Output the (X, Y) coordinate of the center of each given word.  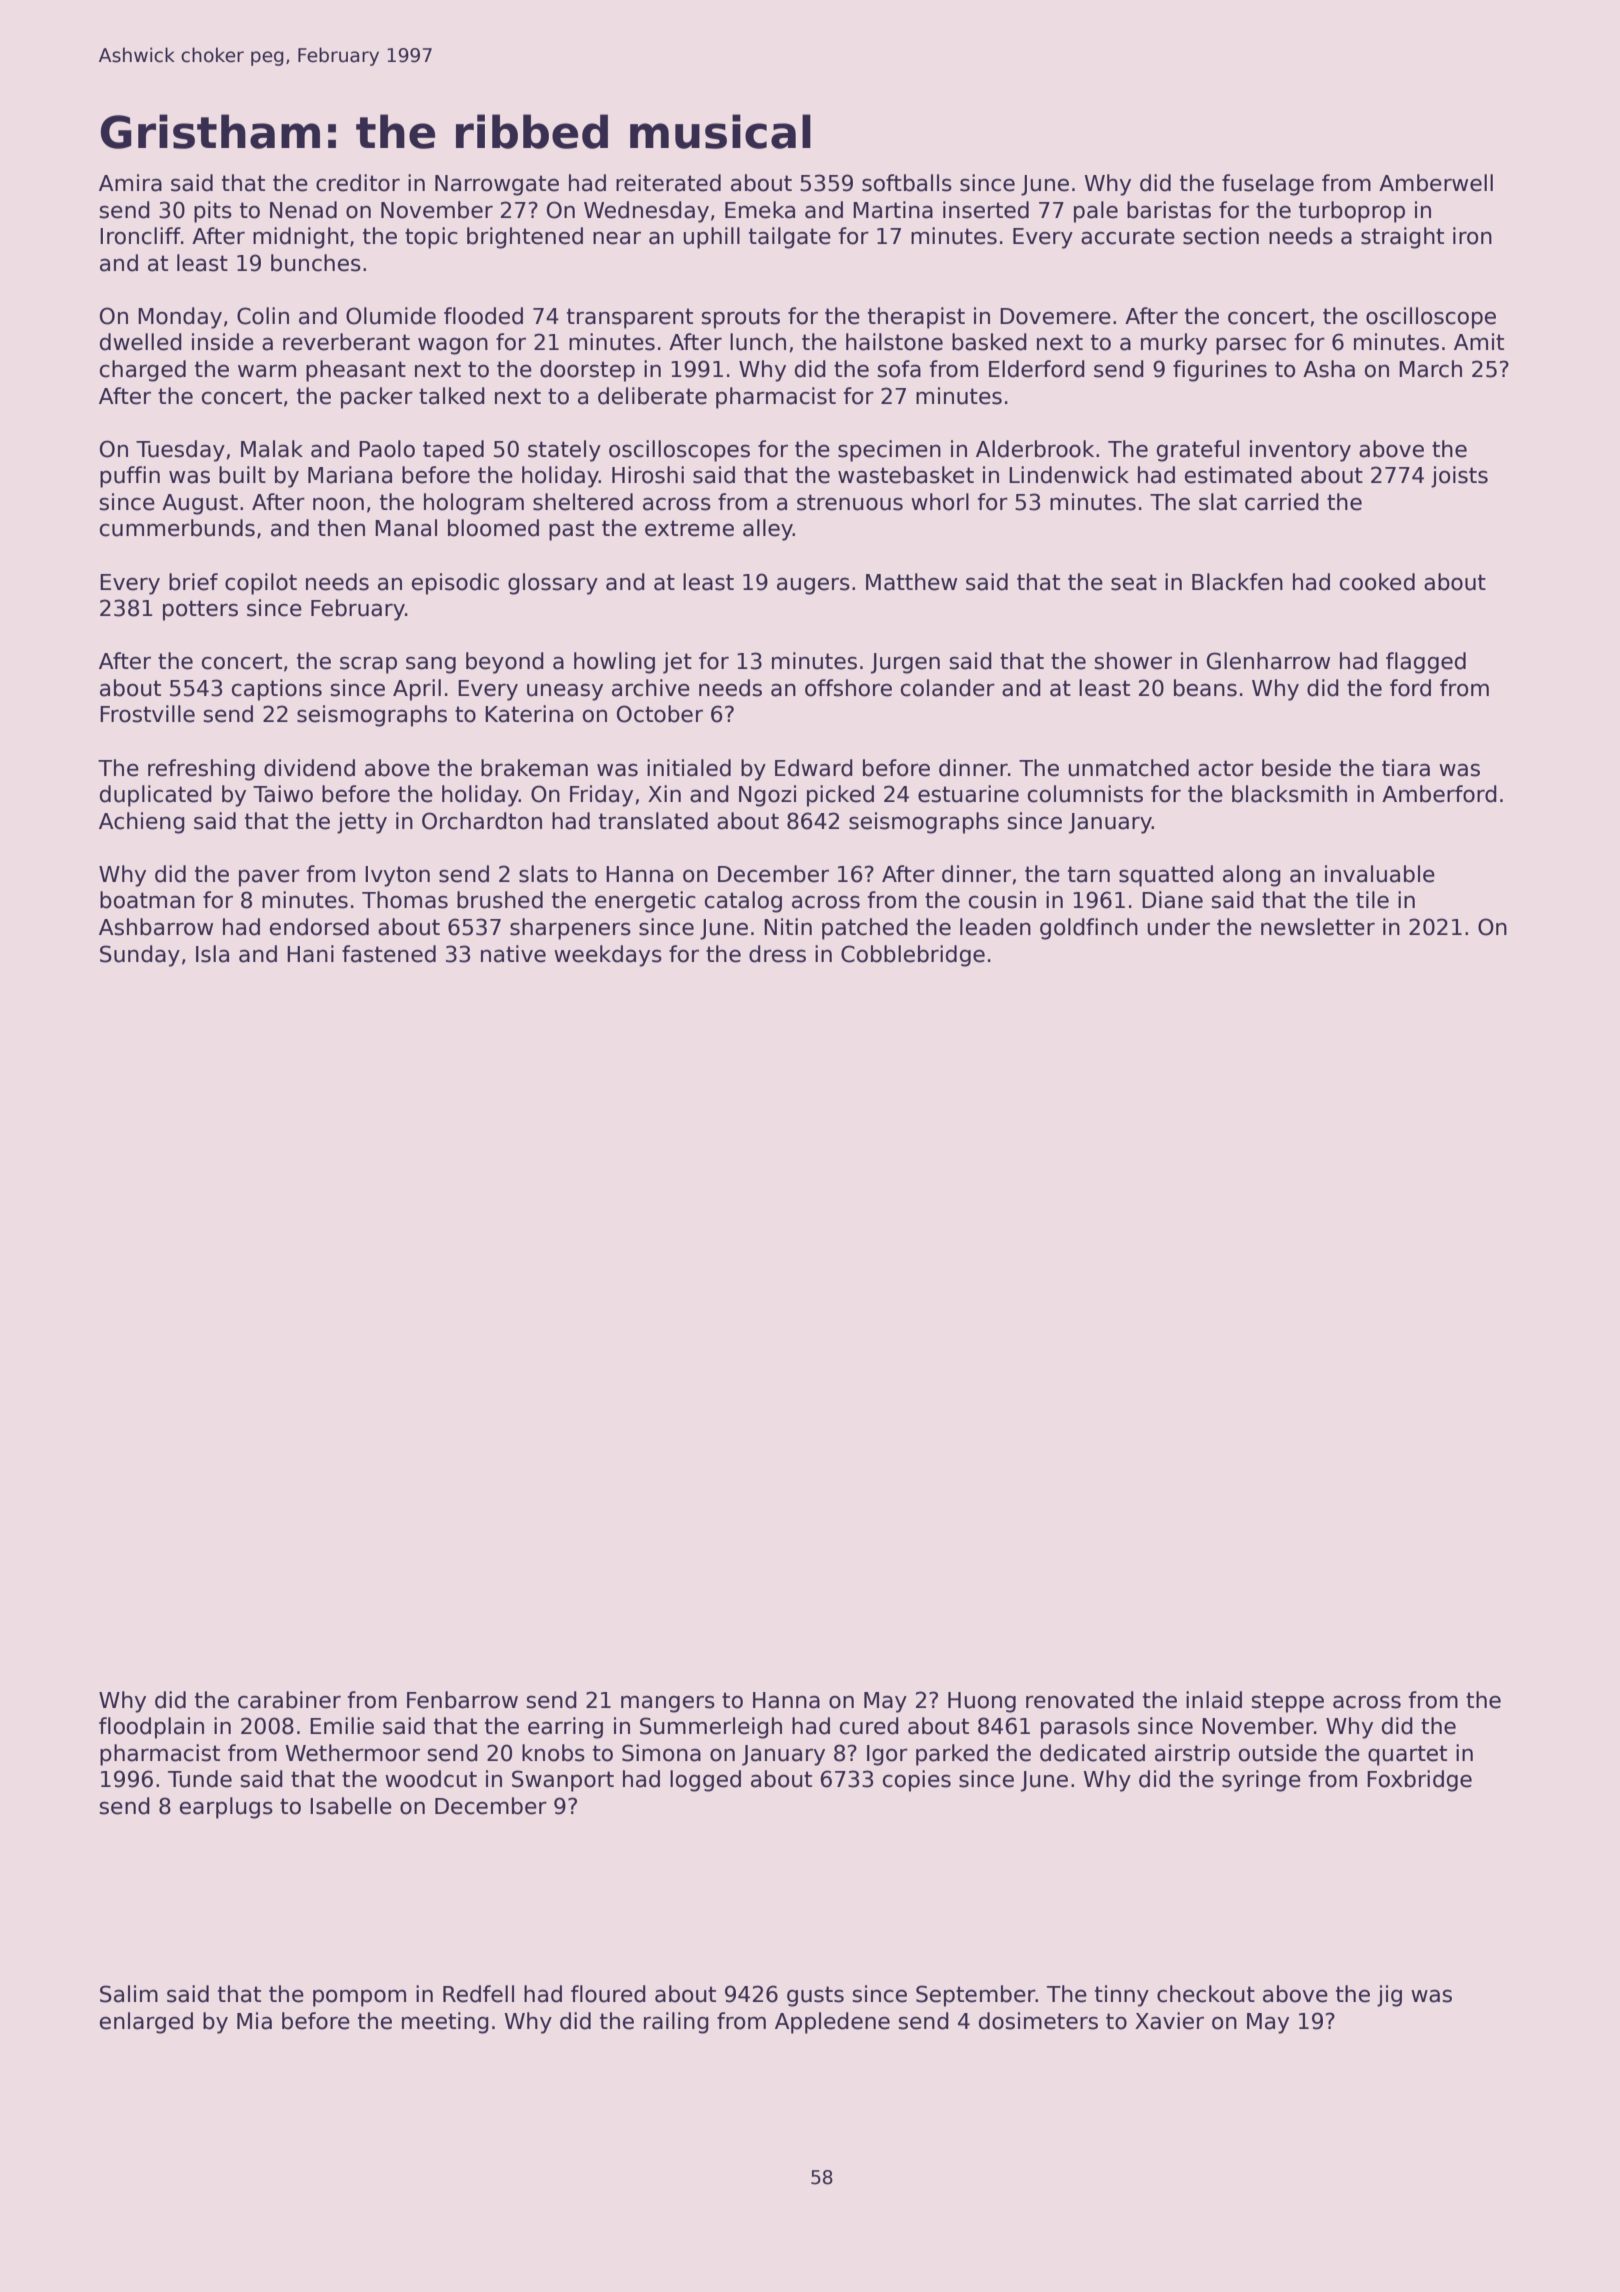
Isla (212, 954)
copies (917, 1781)
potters (200, 610)
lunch (758, 342)
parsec (1251, 346)
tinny (1122, 1996)
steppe (1287, 1702)
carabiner (289, 1700)
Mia (254, 2021)
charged (143, 371)
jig (1389, 1996)
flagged (1426, 663)
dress (777, 954)
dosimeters (1038, 2021)
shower (1133, 661)
